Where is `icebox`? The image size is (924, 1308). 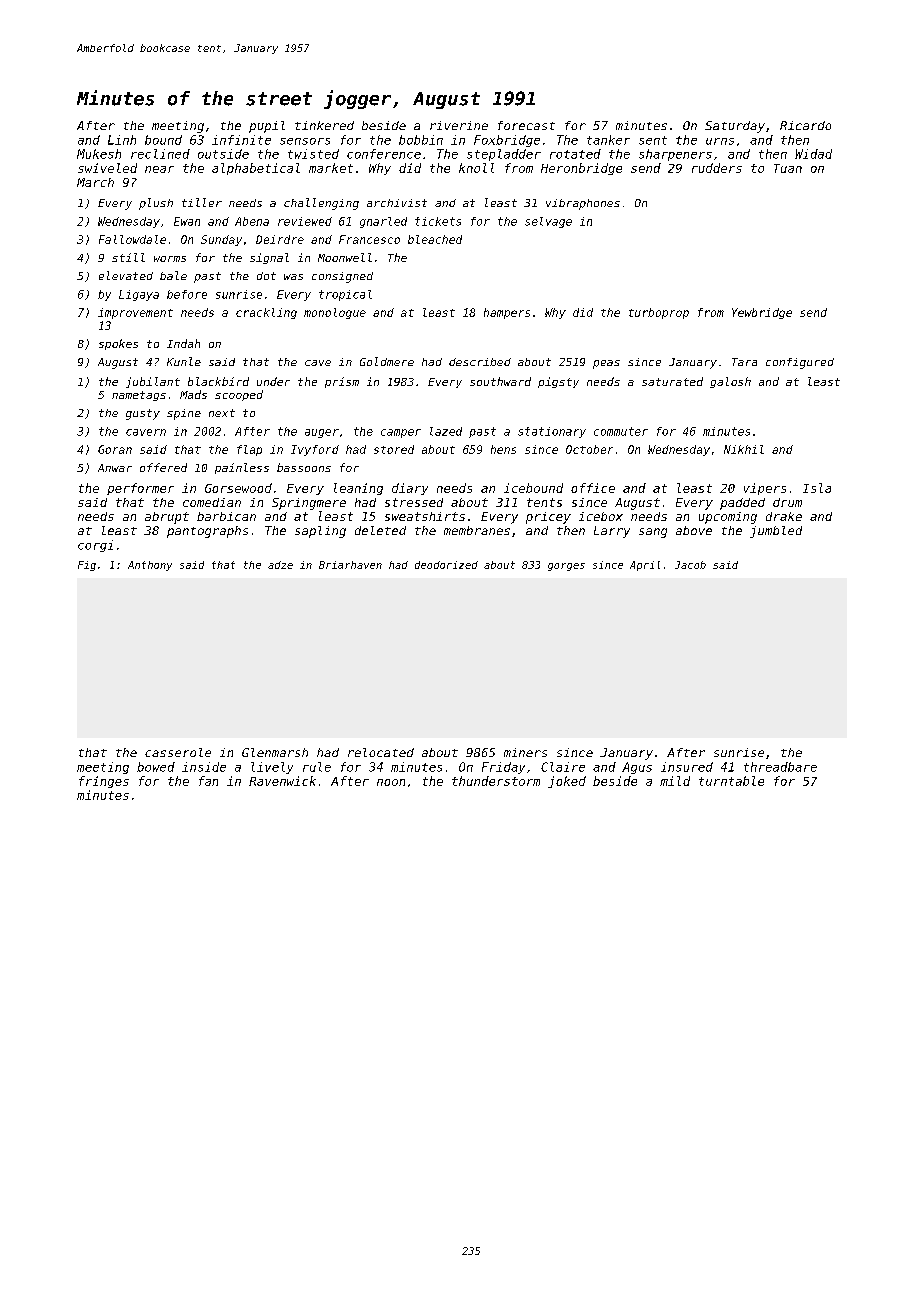 icebox is located at coordinates (601, 516).
